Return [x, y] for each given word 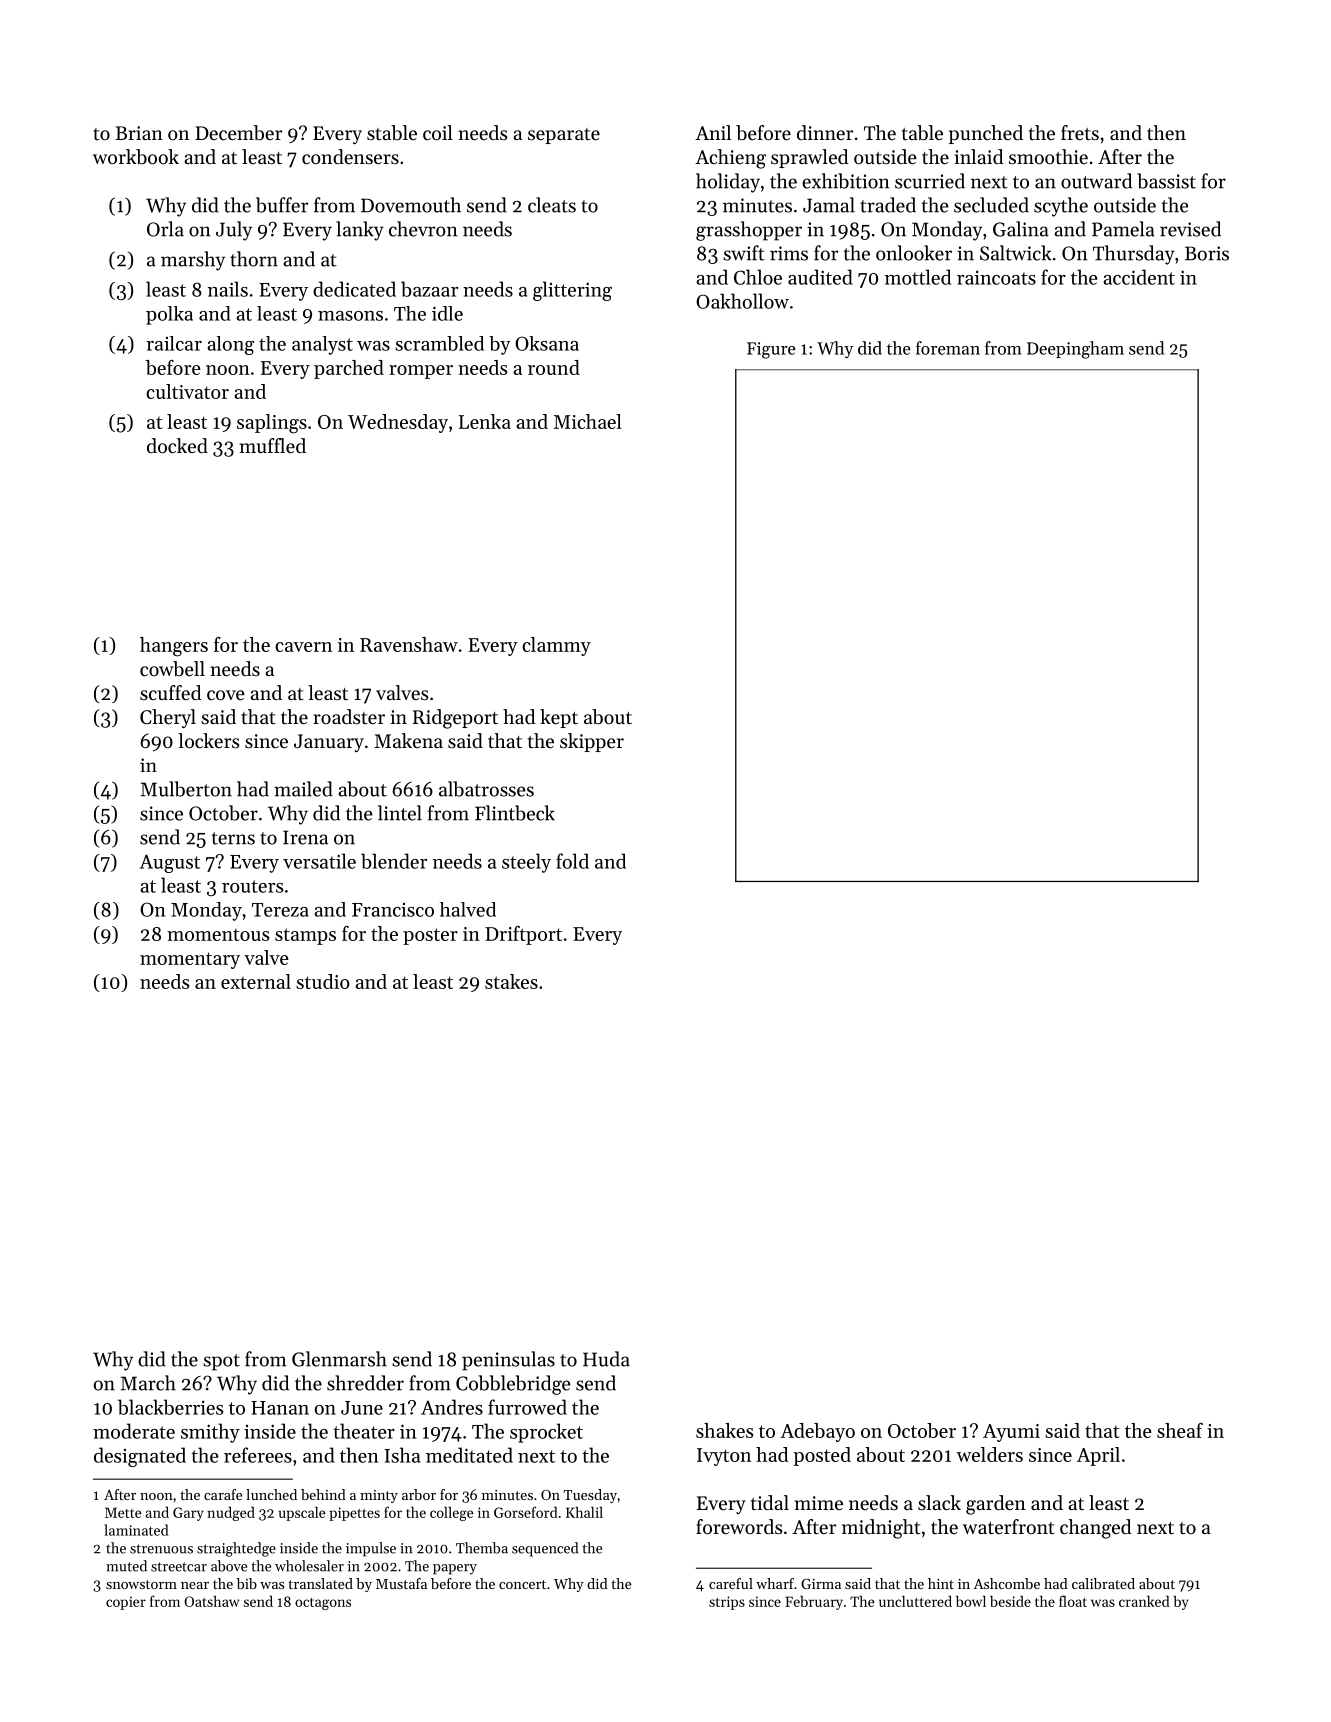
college [451, 1514]
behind [323, 1494]
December [238, 133]
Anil [713, 132]
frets [1080, 133]
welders [989, 1454]
